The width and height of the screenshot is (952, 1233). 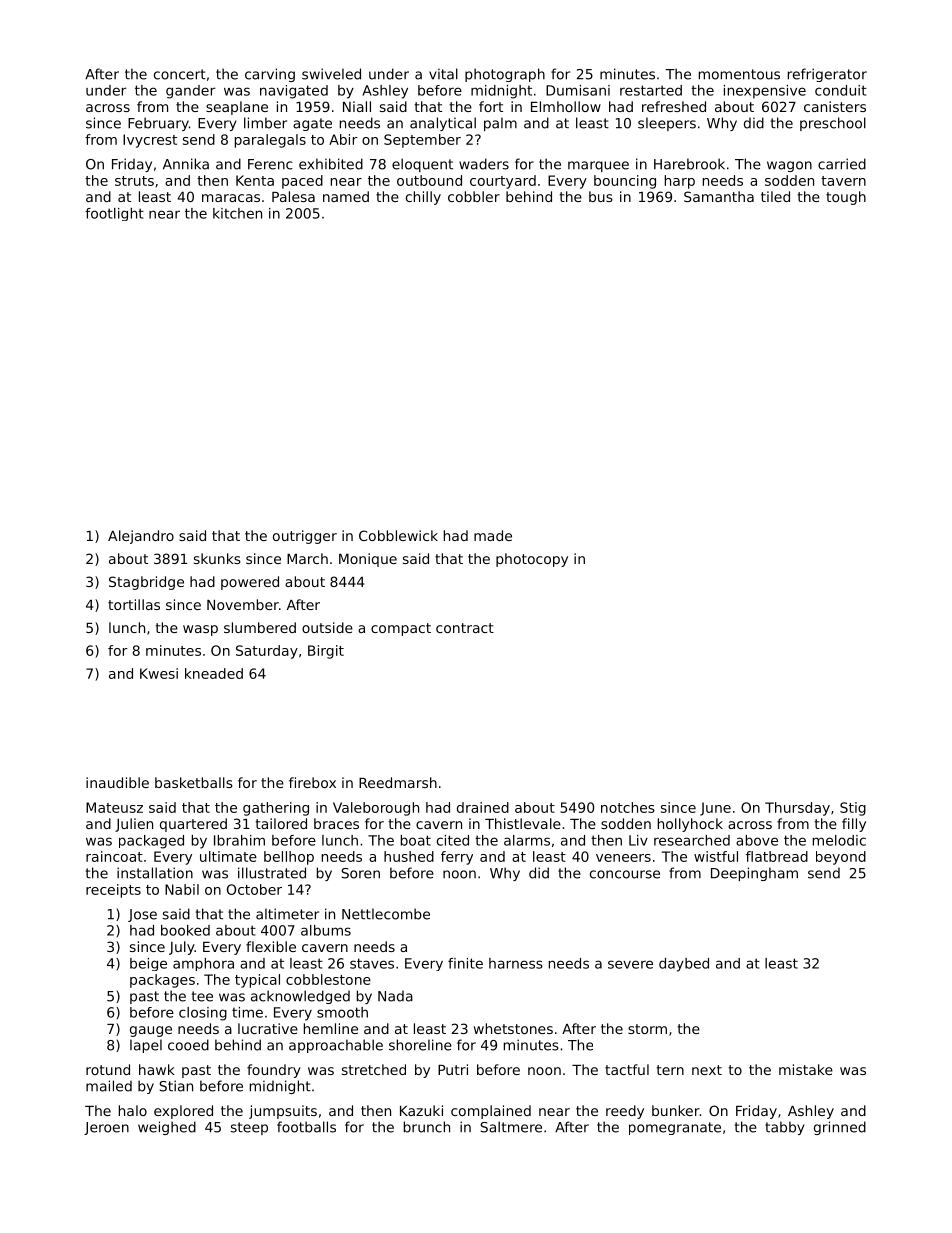 What do you see at coordinates (827, 75) in the screenshot?
I see `refrigerator` at bounding box center [827, 75].
